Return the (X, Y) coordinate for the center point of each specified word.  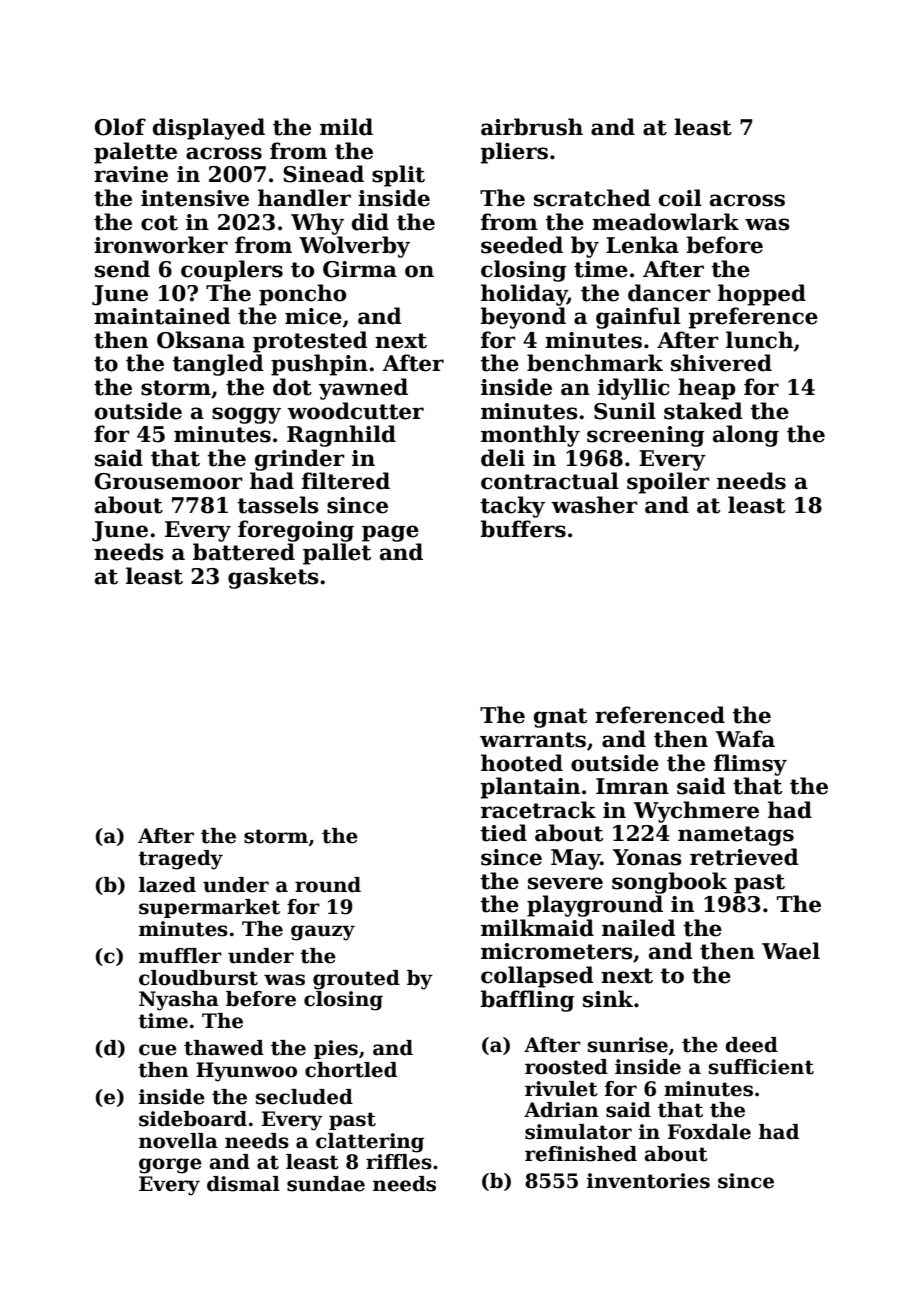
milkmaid (537, 928)
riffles (399, 1162)
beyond (523, 318)
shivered (721, 363)
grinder (300, 460)
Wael (791, 951)
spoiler (668, 483)
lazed (167, 885)
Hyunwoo (246, 1072)
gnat (560, 718)
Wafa (745, 739)
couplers (232, 271)
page (390, 533)
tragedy (180, 860)
